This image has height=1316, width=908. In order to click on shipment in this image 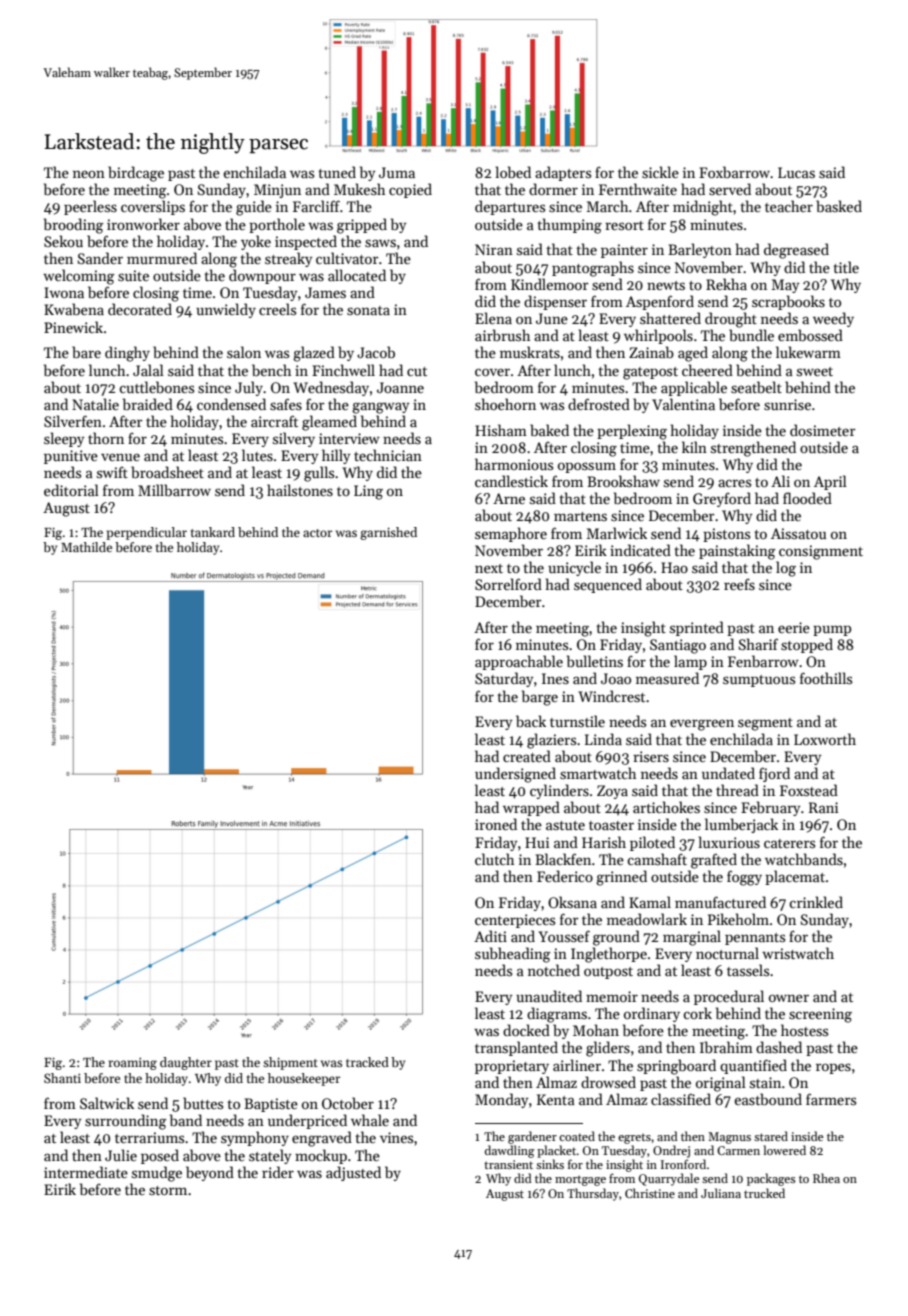, I will do `click(290, 1063)`.
